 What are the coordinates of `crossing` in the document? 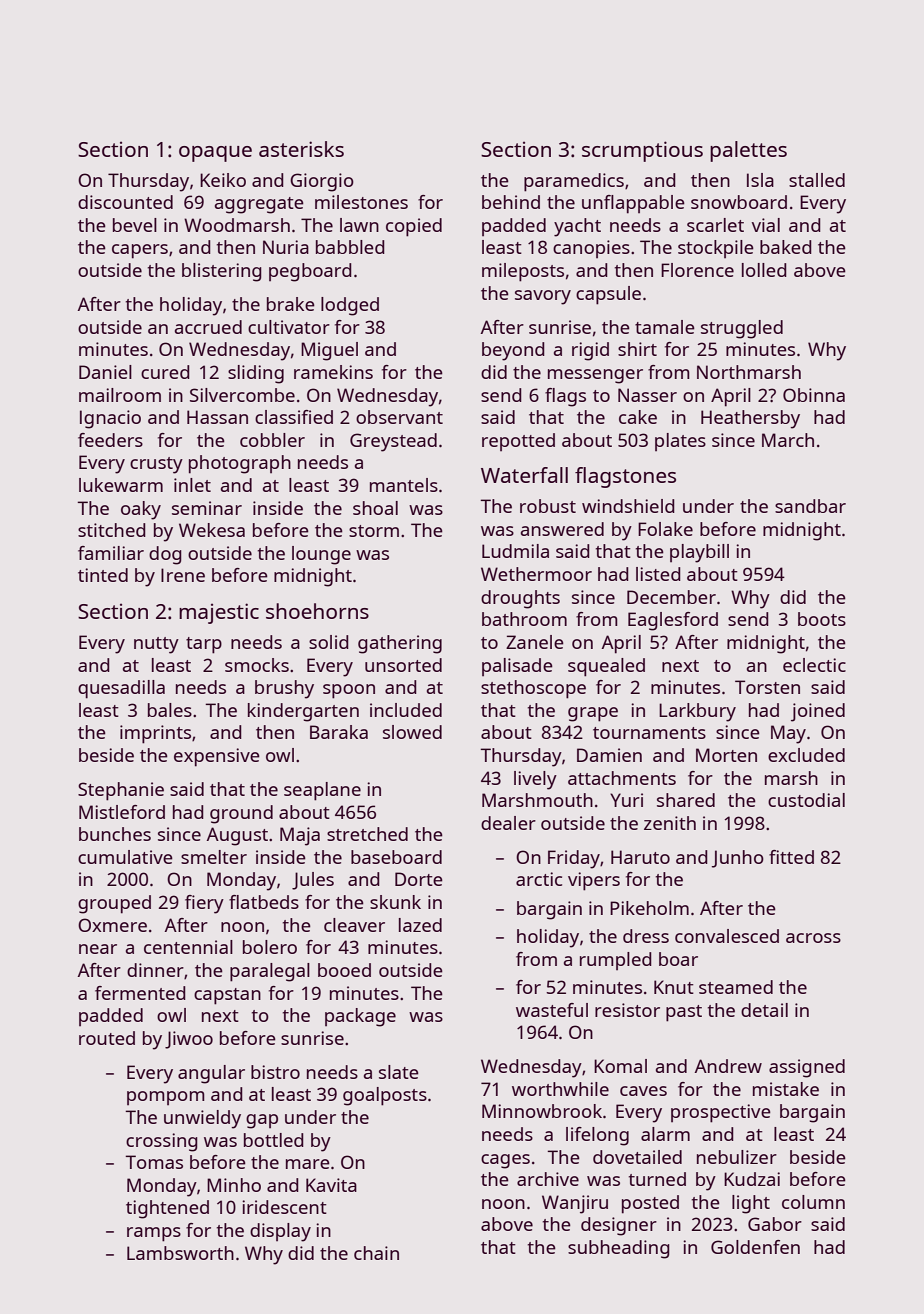 It's located at (162, 1142).
